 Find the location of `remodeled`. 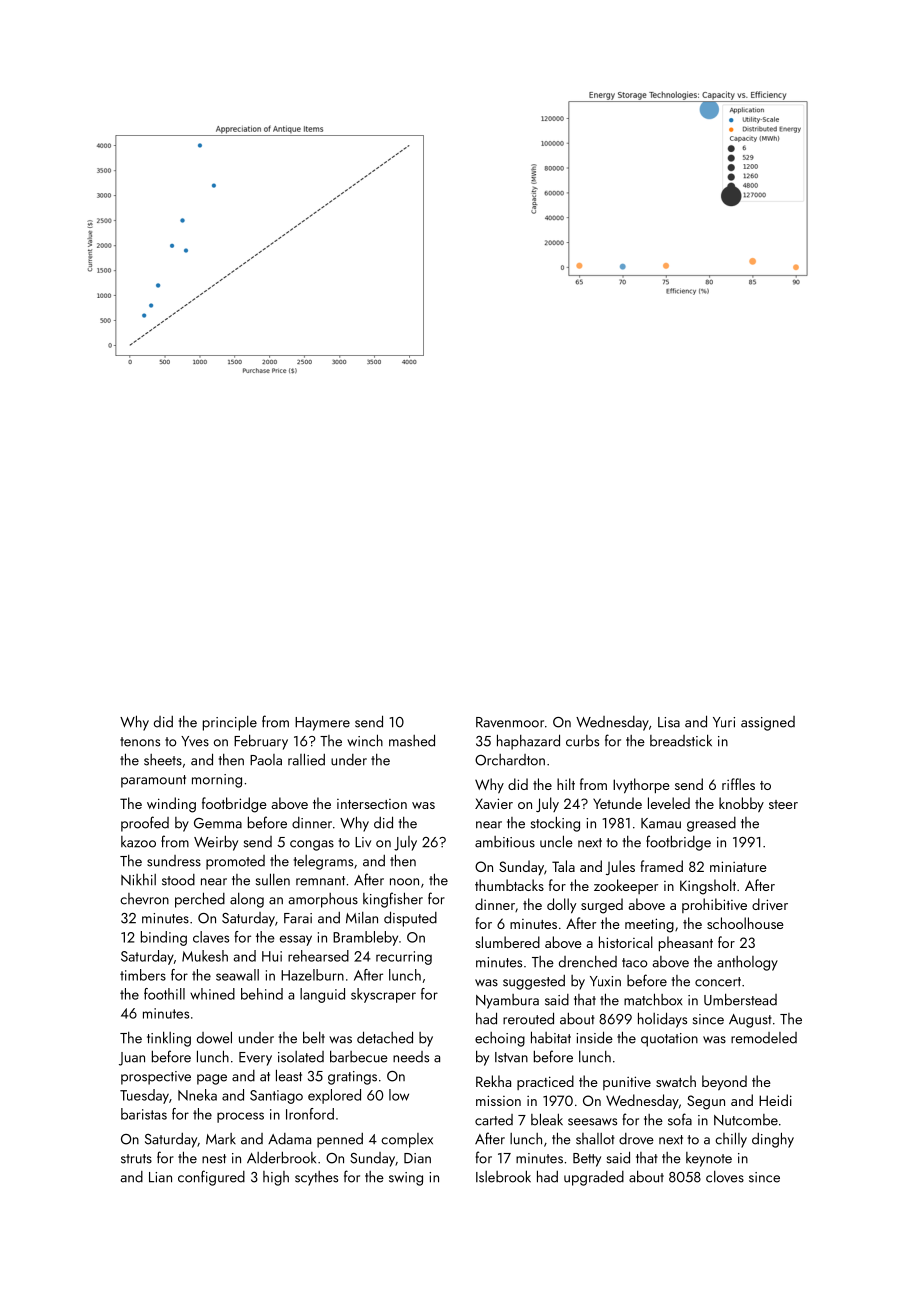

remodeled is located at coordinates (764, 1038).
